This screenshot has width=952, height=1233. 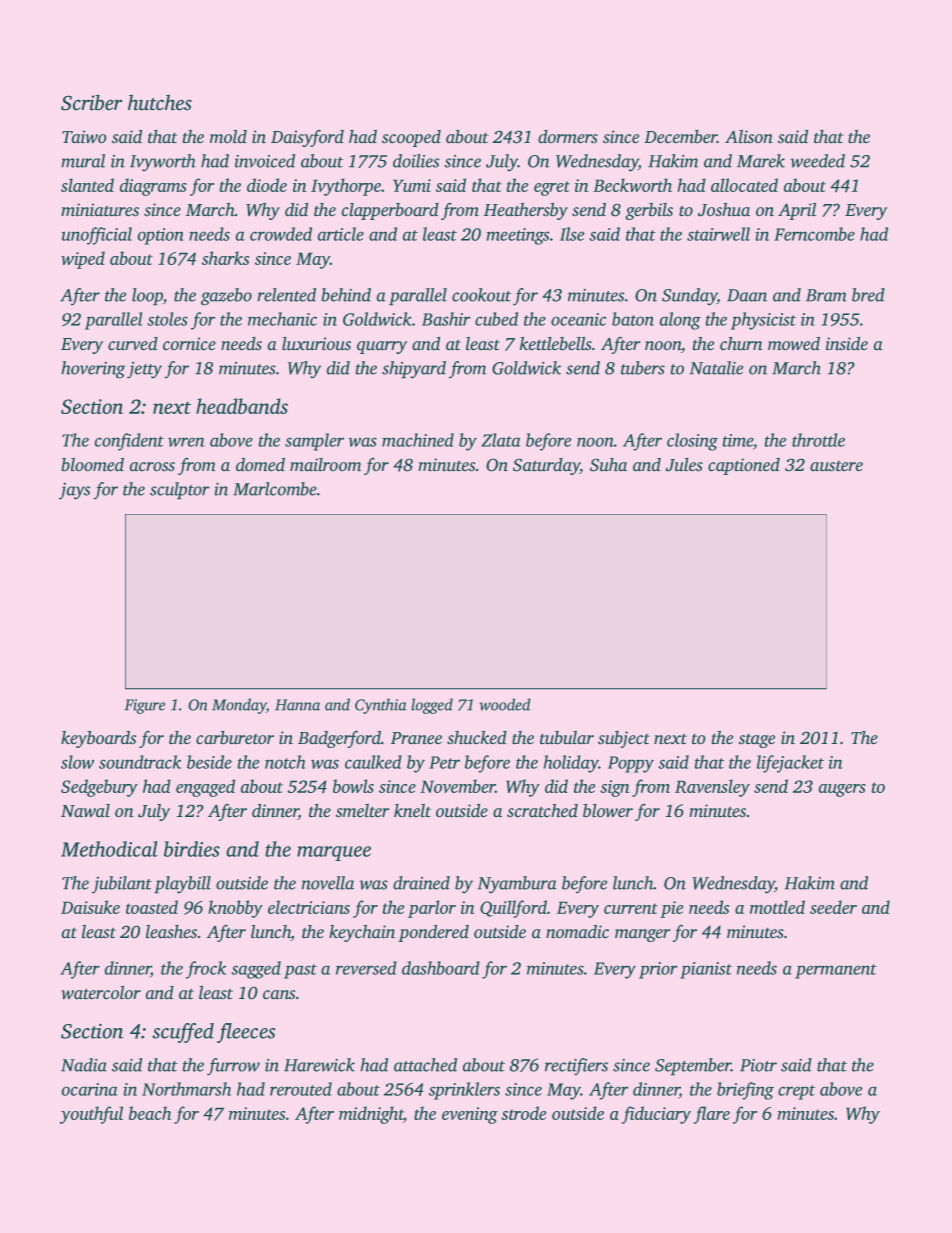 What do you see at coordinates (160, 102) in the screenshot?
I see `hutches` at bounding box center [160, 102].
